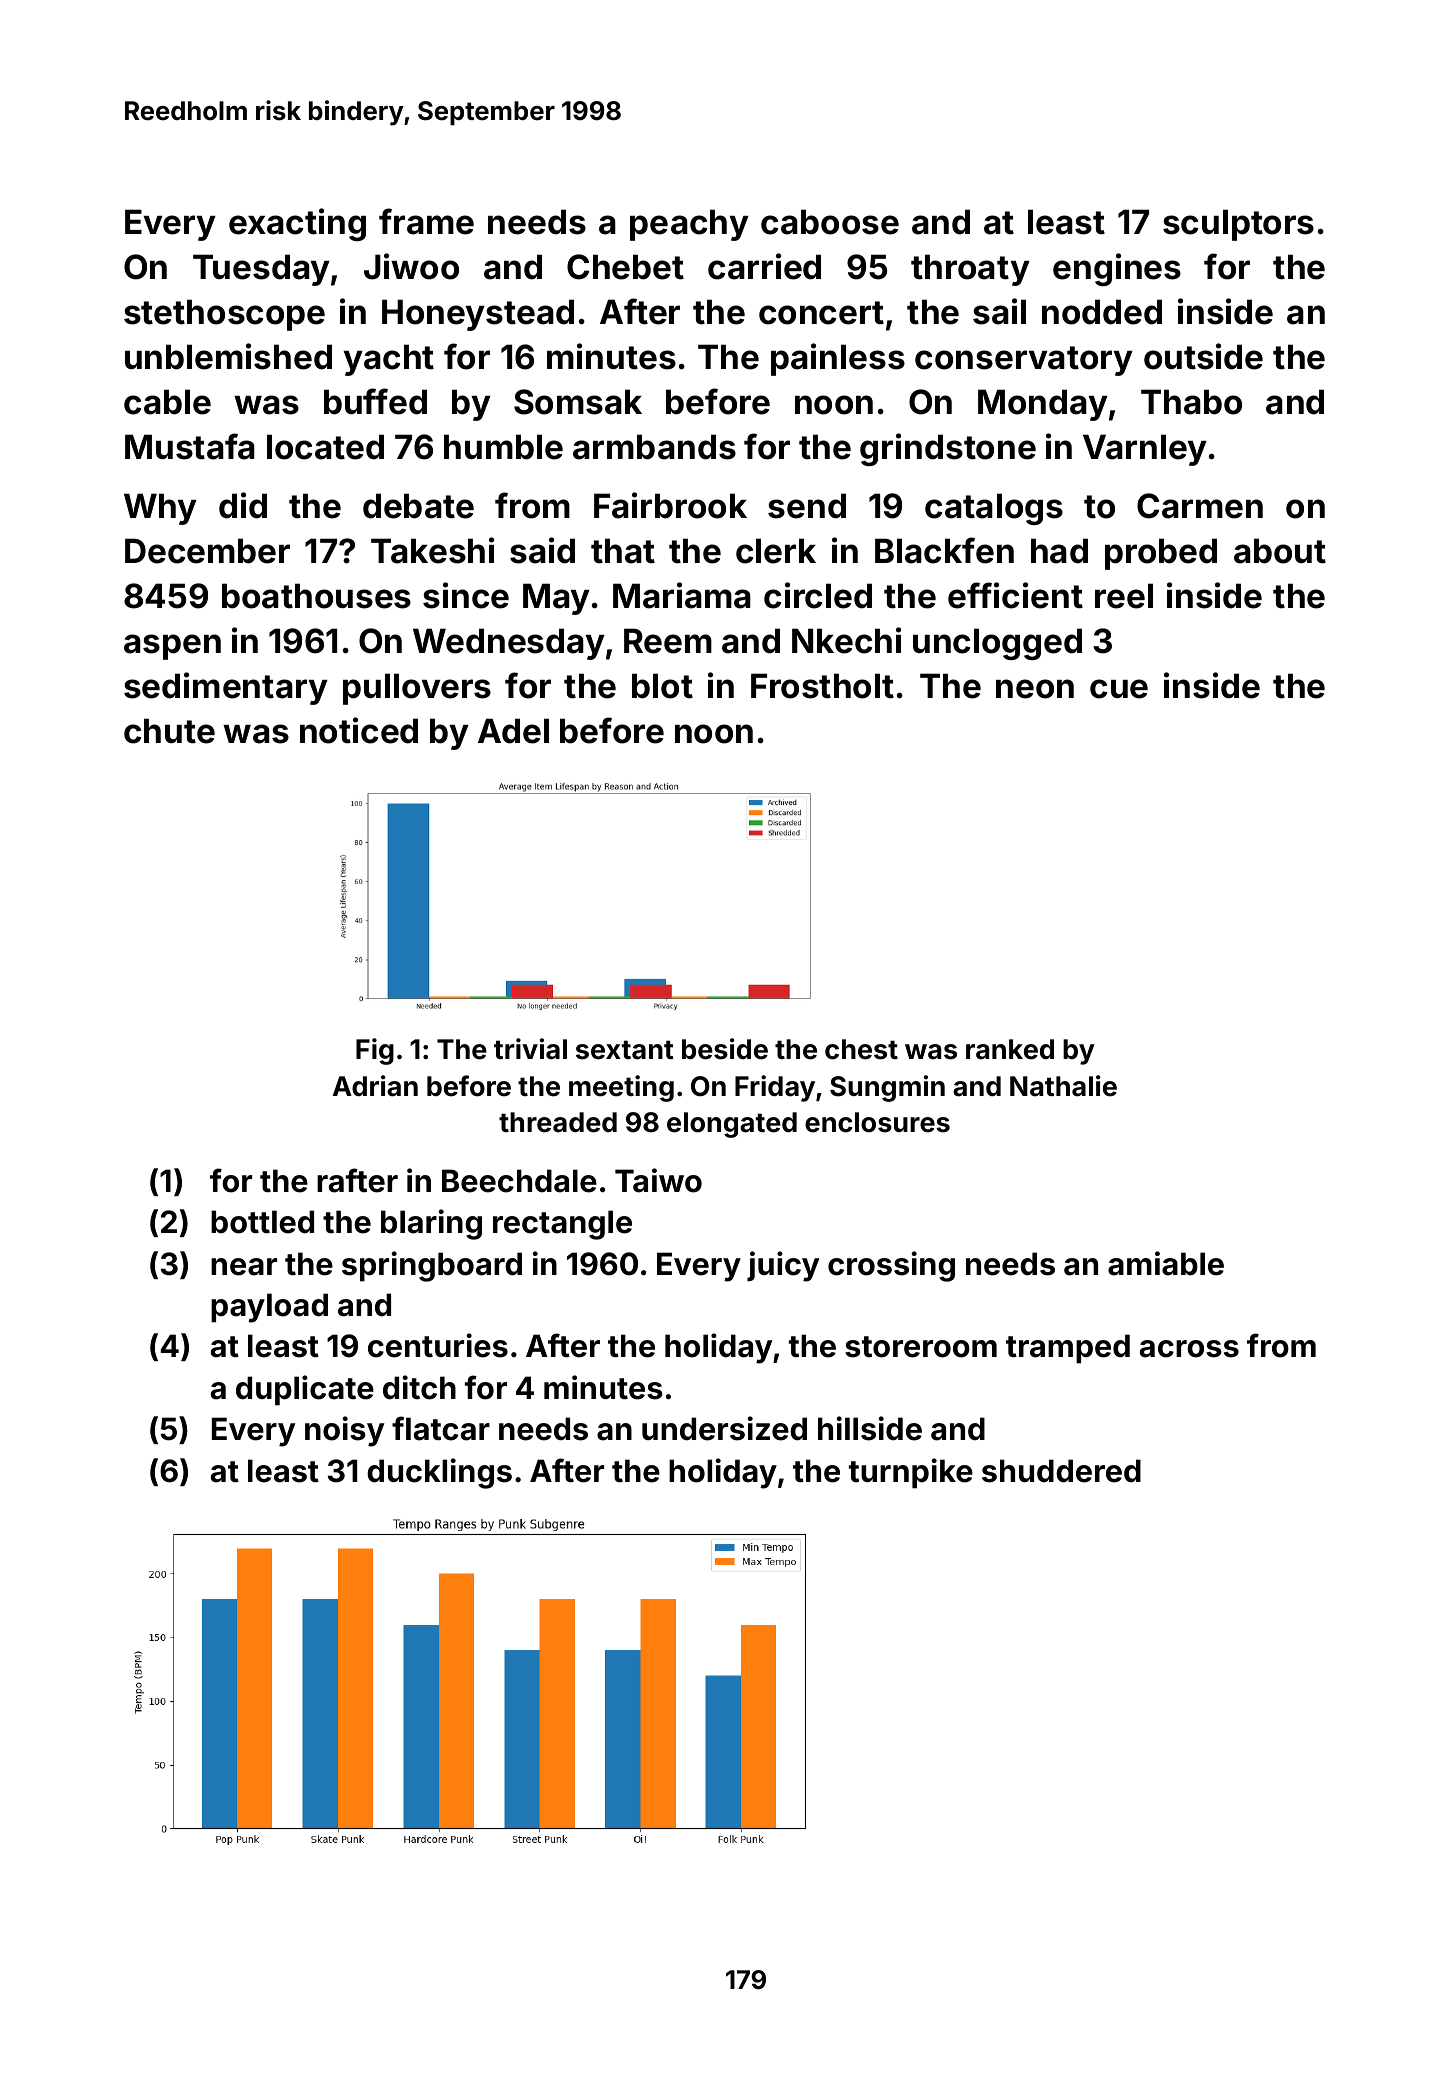 The width and height of the screenshot is (1450, 2100). What do you see at coordinates (1238, 225) in the screenshot?
I see `sculptors` at bounding box center [1238, 225].
